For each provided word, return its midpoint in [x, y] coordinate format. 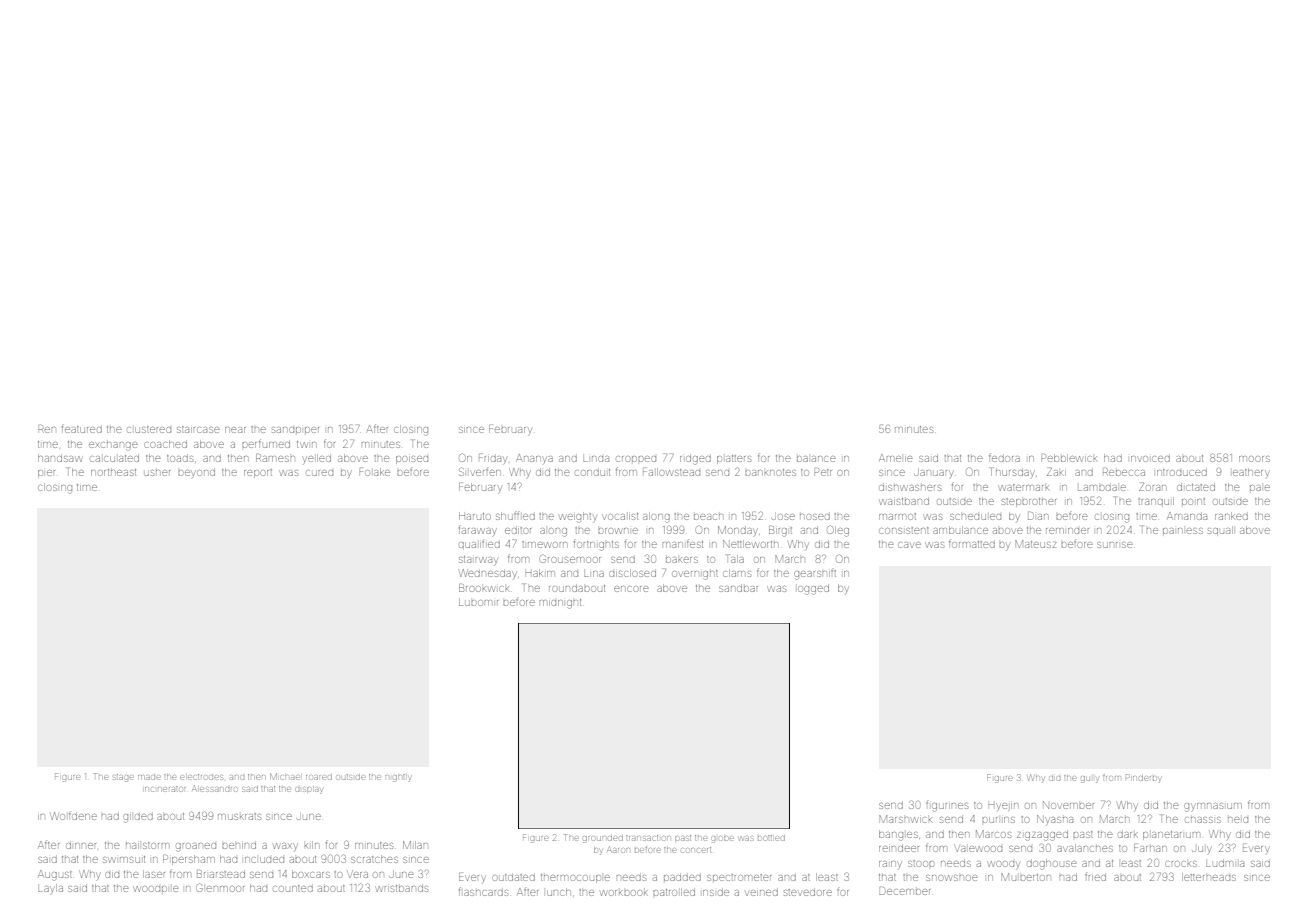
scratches [374, 859]
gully [1089, 779]
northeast [113, 472]
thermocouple [575, 878]
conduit [593, 472]
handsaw [60, 458]
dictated [1196, 487]
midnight [560, 604]
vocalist [620, 516]
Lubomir [478, 602]
